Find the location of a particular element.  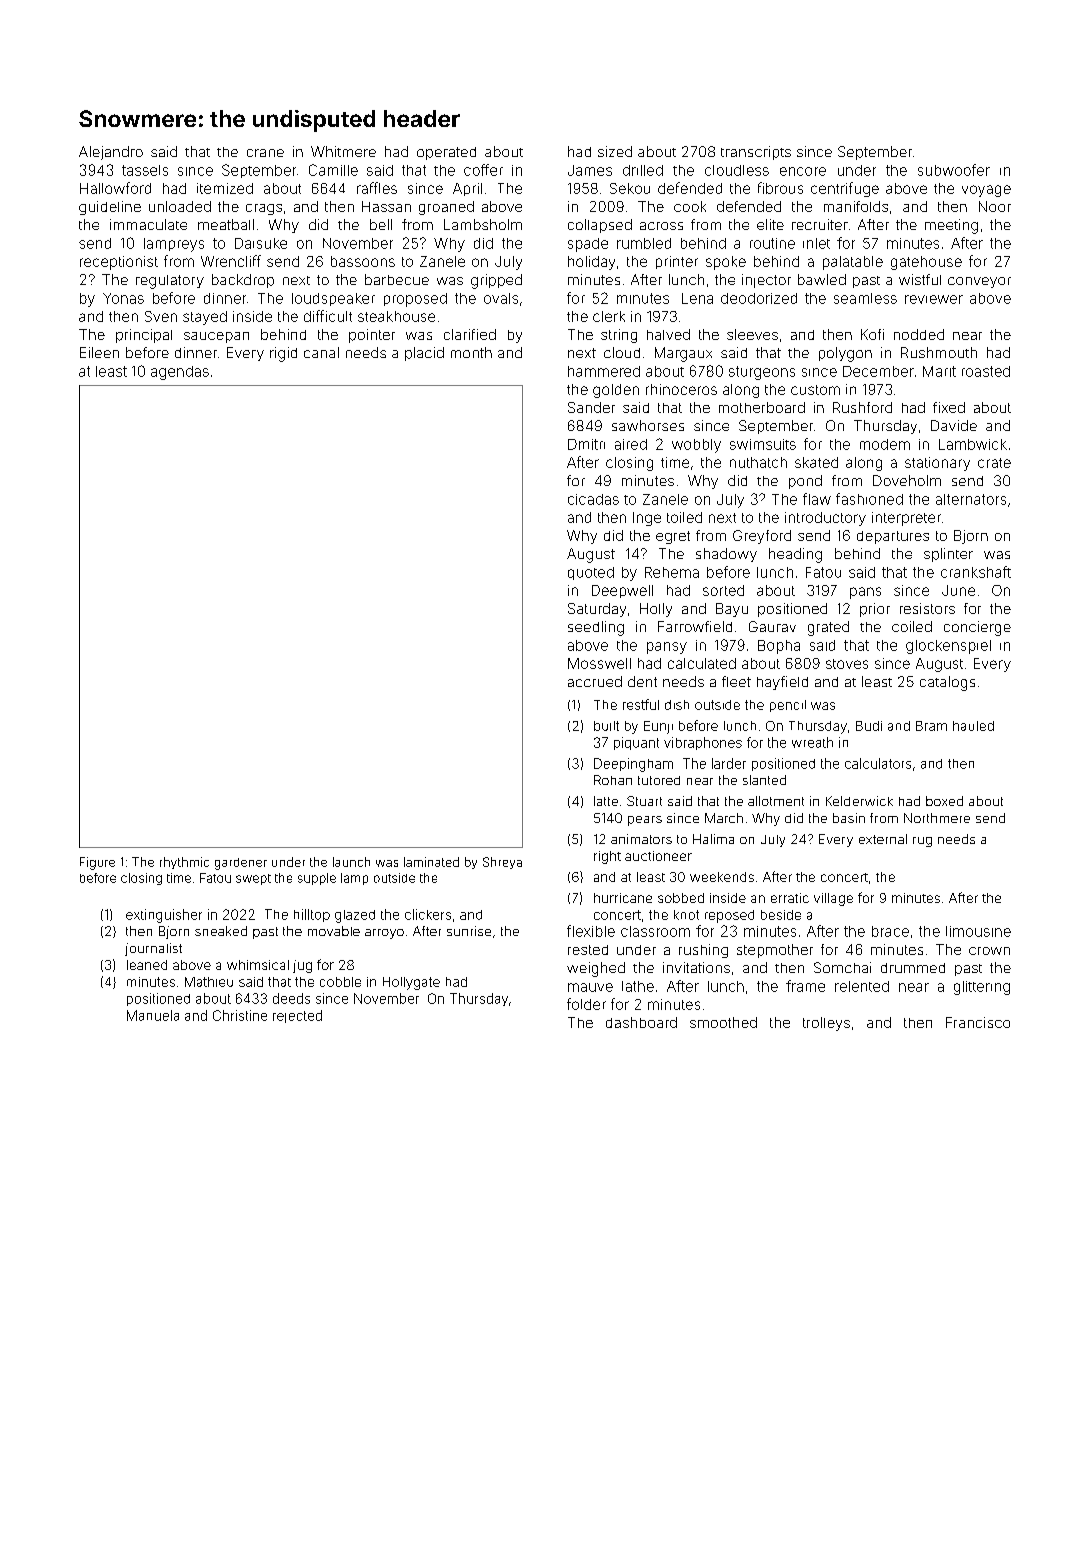

rhythmic is located at coordinates (184, 863).
